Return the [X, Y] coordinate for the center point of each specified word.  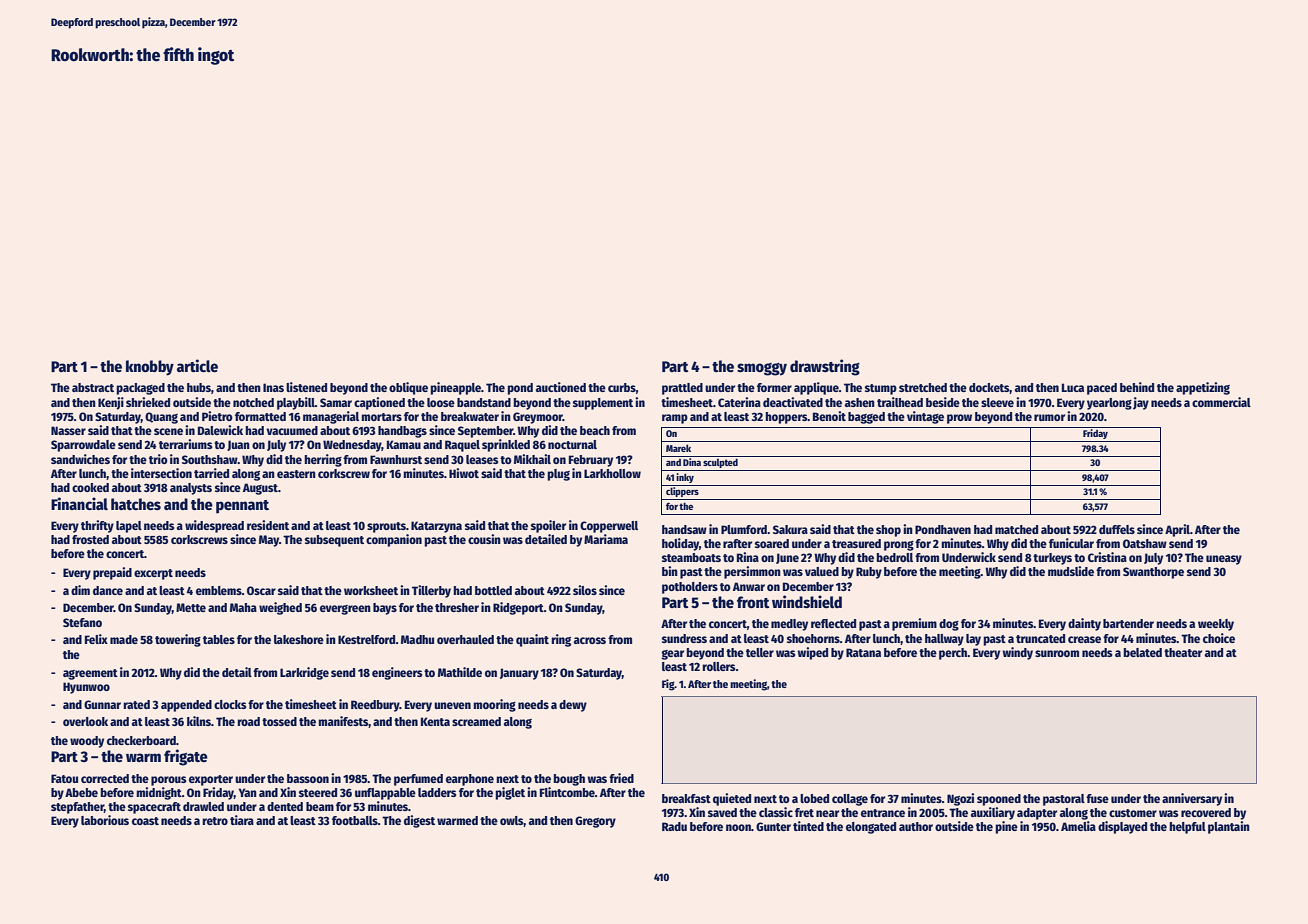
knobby [150, 368]
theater [1183, 652]
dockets [989, 388]
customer [1133, 813]
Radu [674, 826]
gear [672, 655]
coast [145, 821]
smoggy [762, 369]
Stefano [82, 622]
